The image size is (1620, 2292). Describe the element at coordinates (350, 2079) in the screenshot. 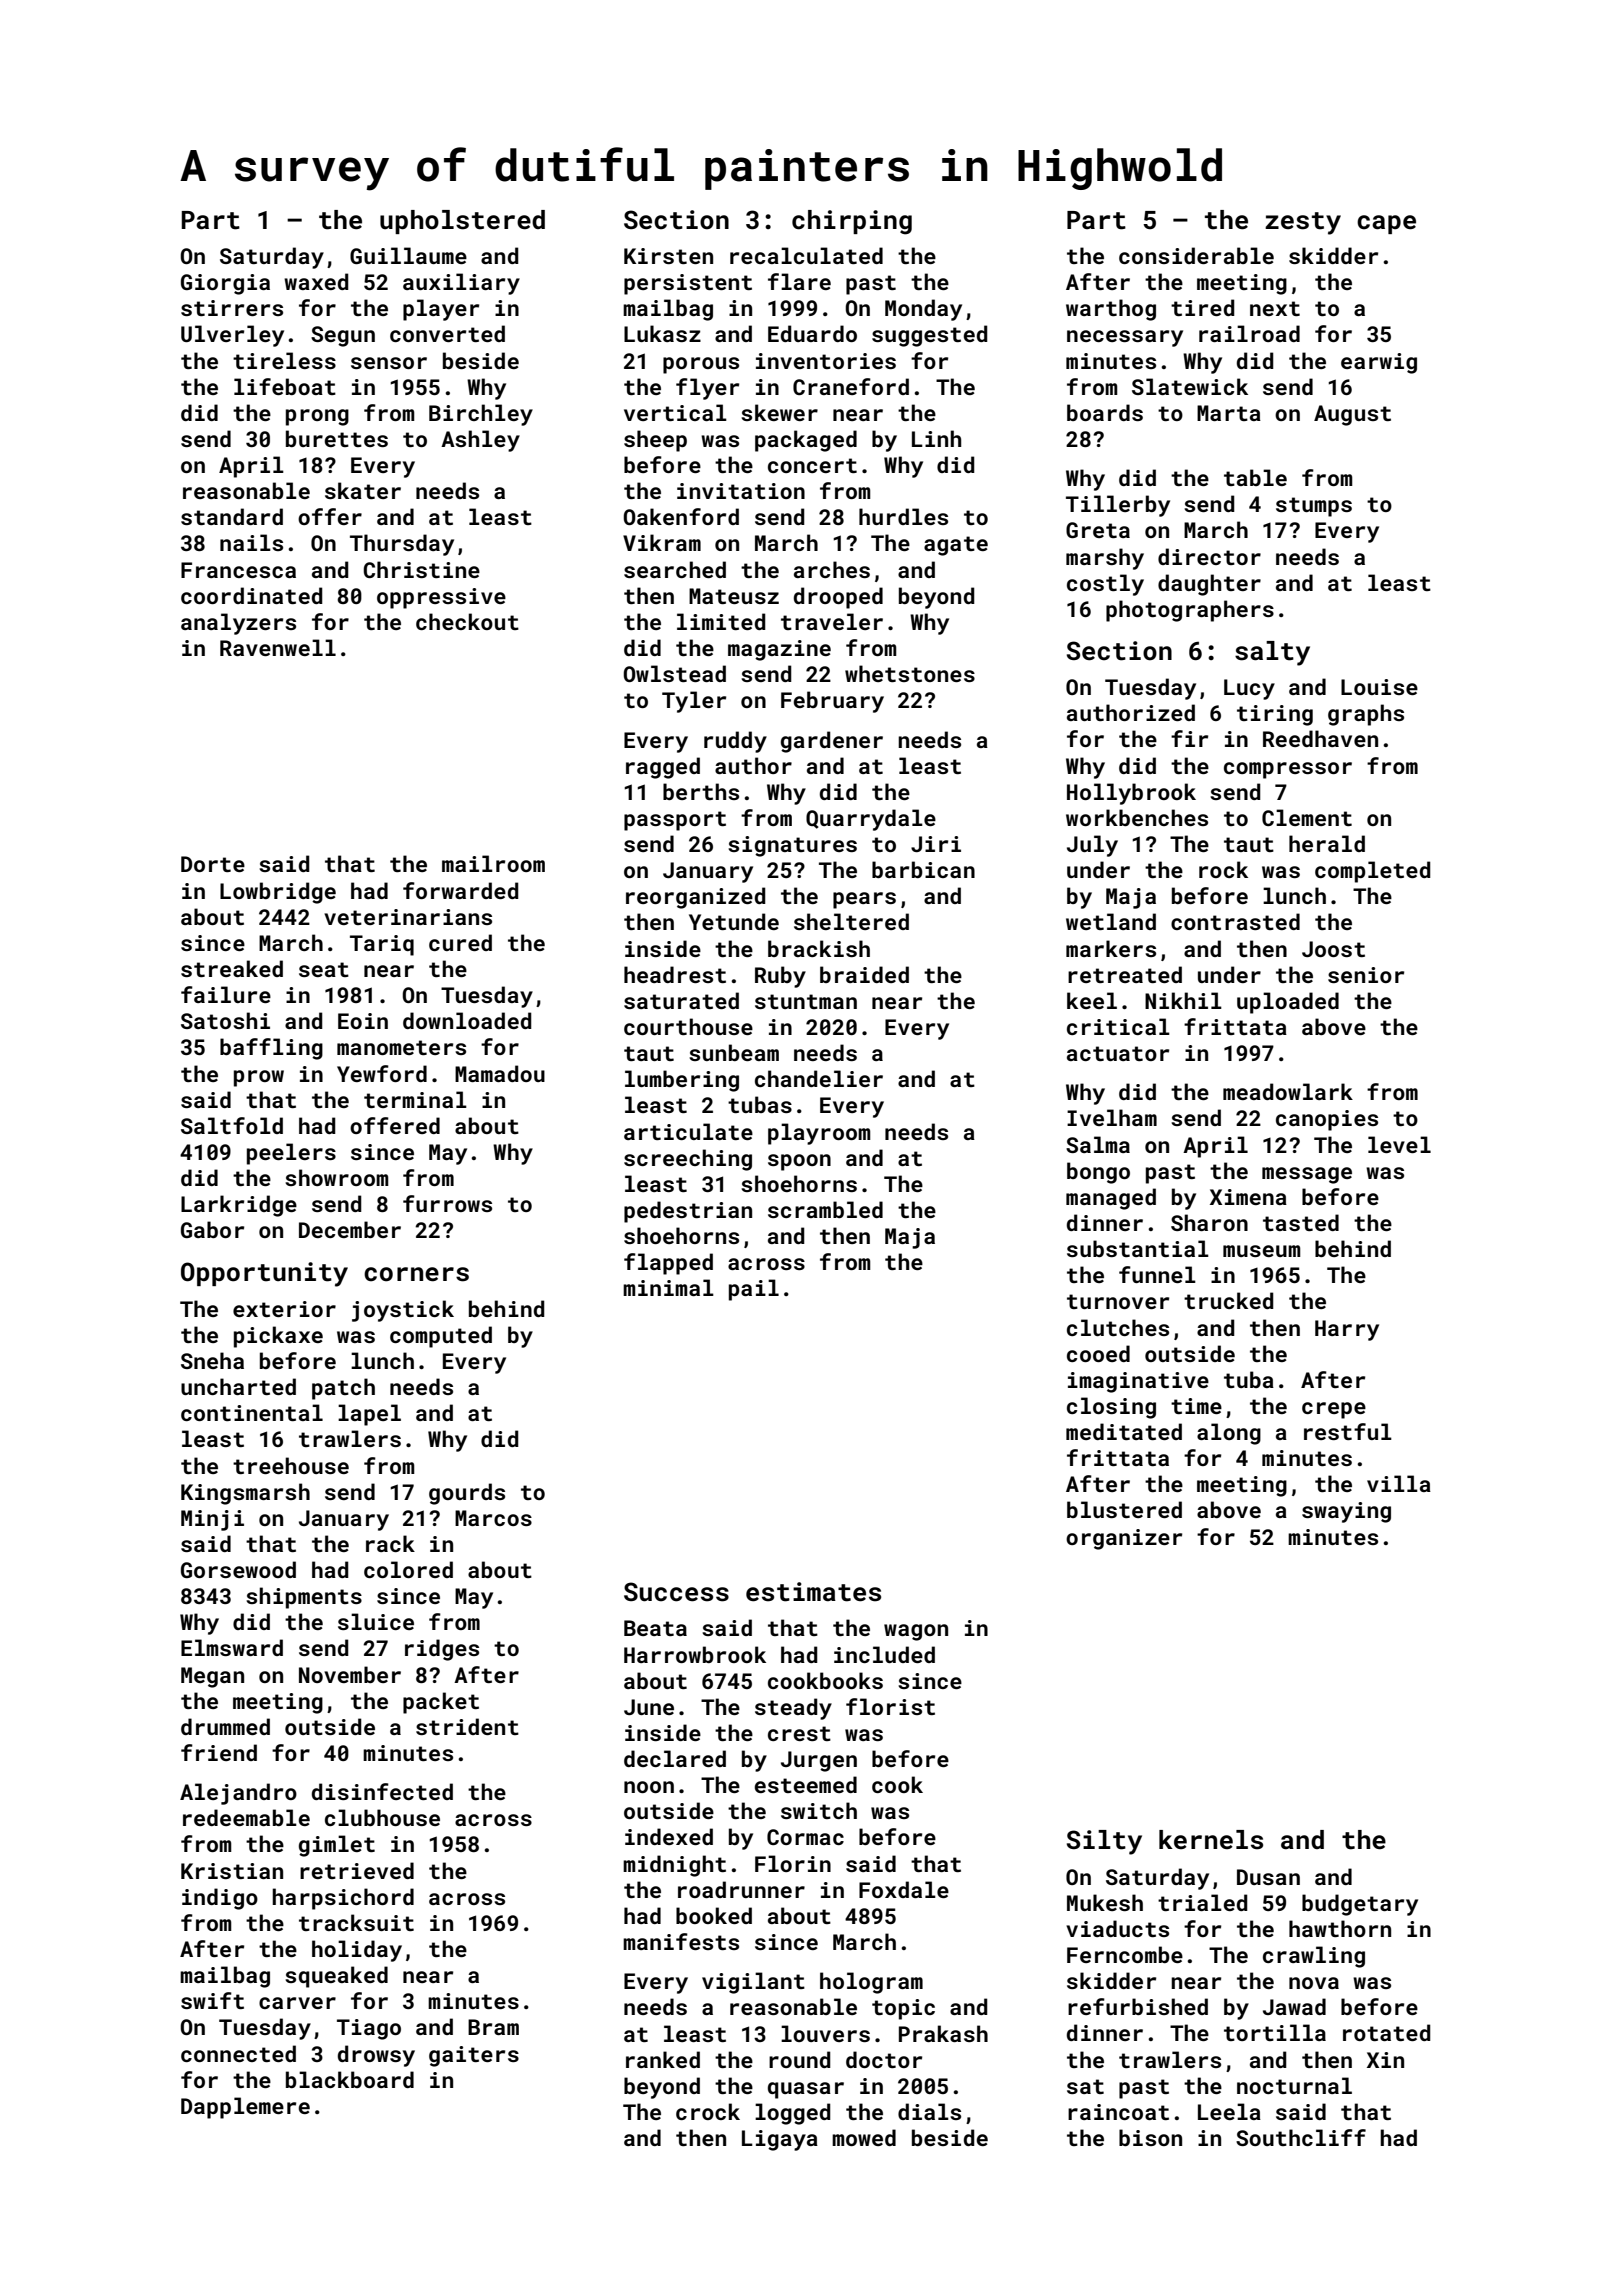

I see `blackboard` at that location.
